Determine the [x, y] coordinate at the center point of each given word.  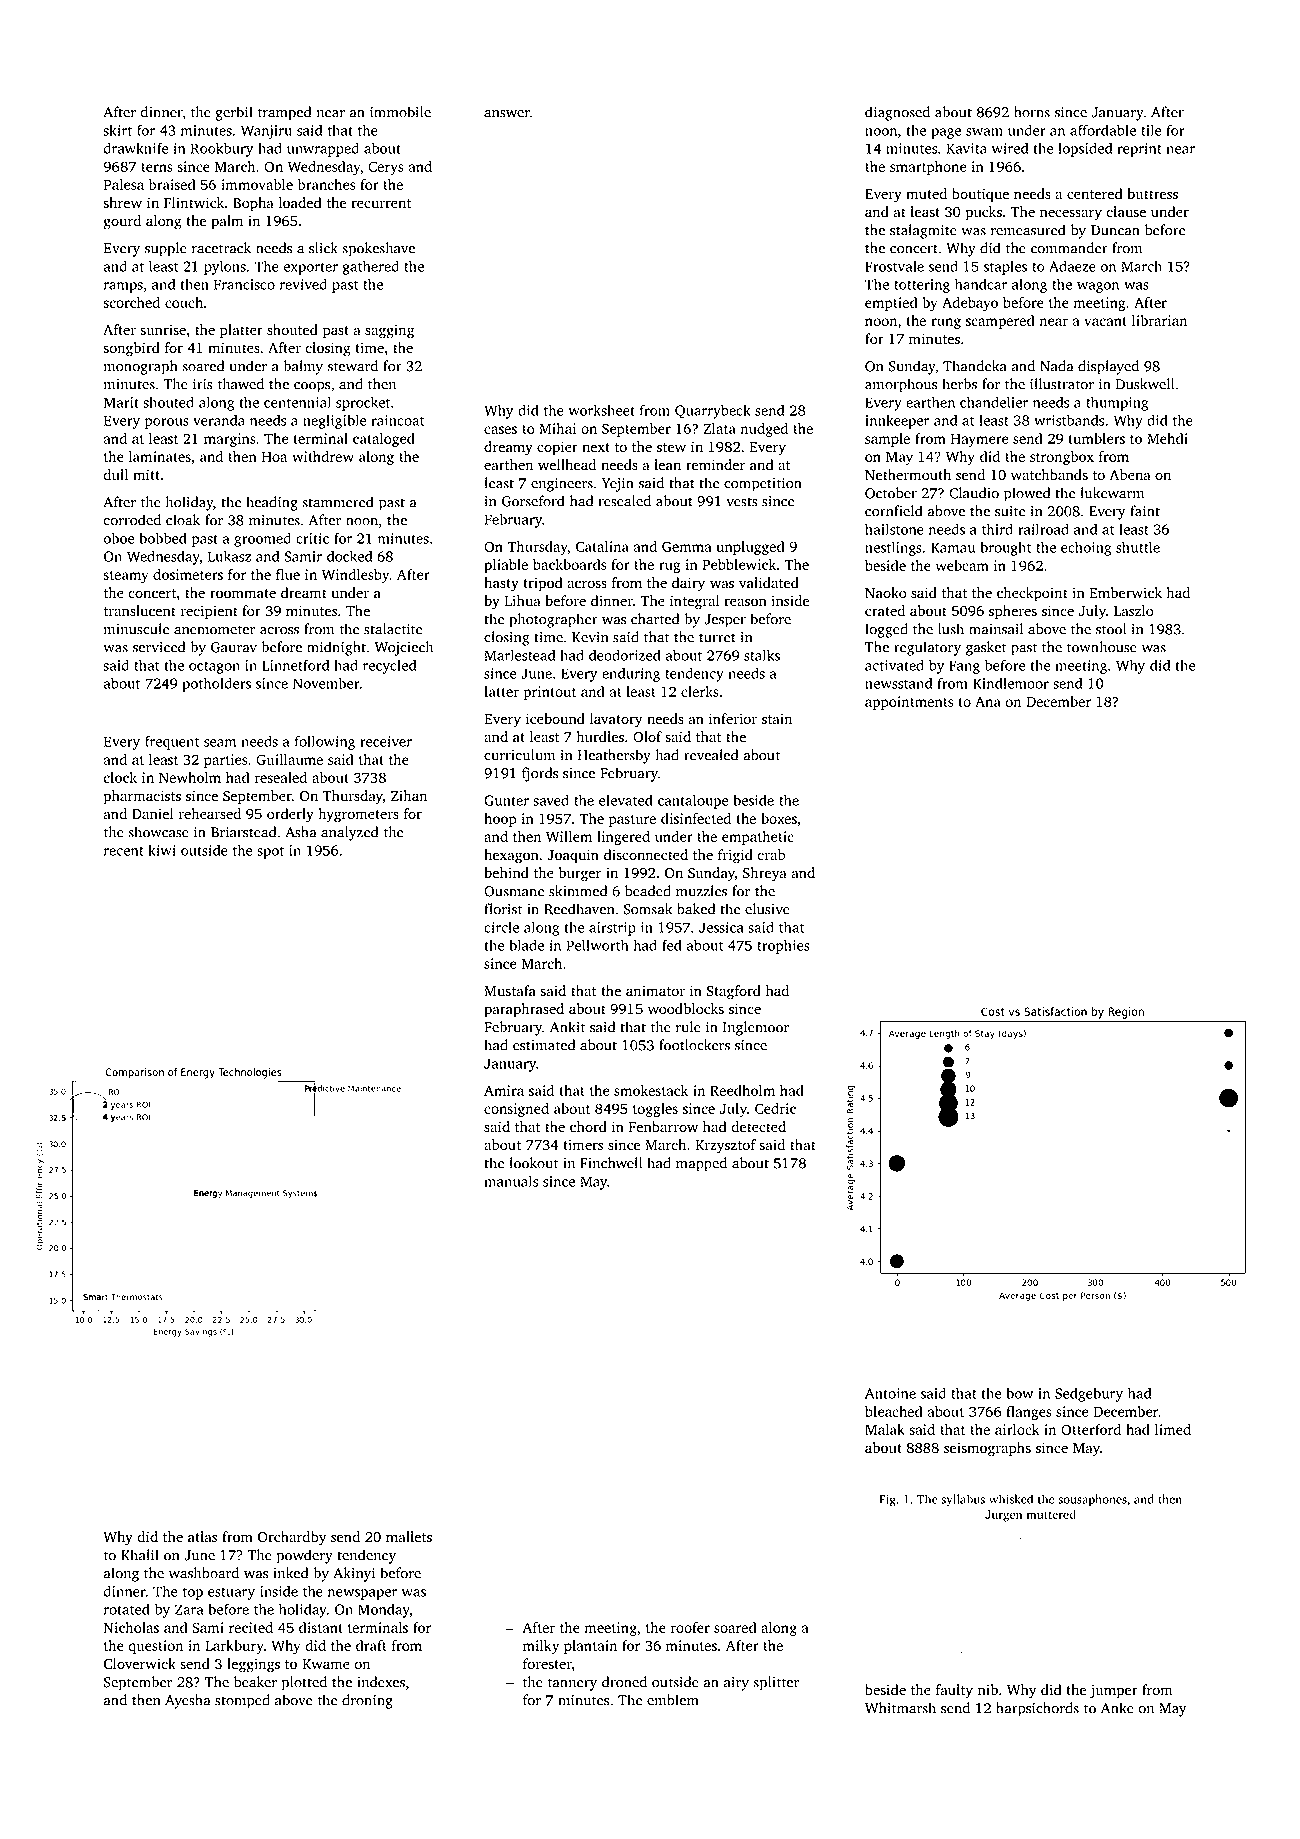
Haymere [979, 440]
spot [270, 852]
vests [742, 502]
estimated [544, 1045]
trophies [783, 946]
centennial [297, 402]
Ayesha [187, 1701]
